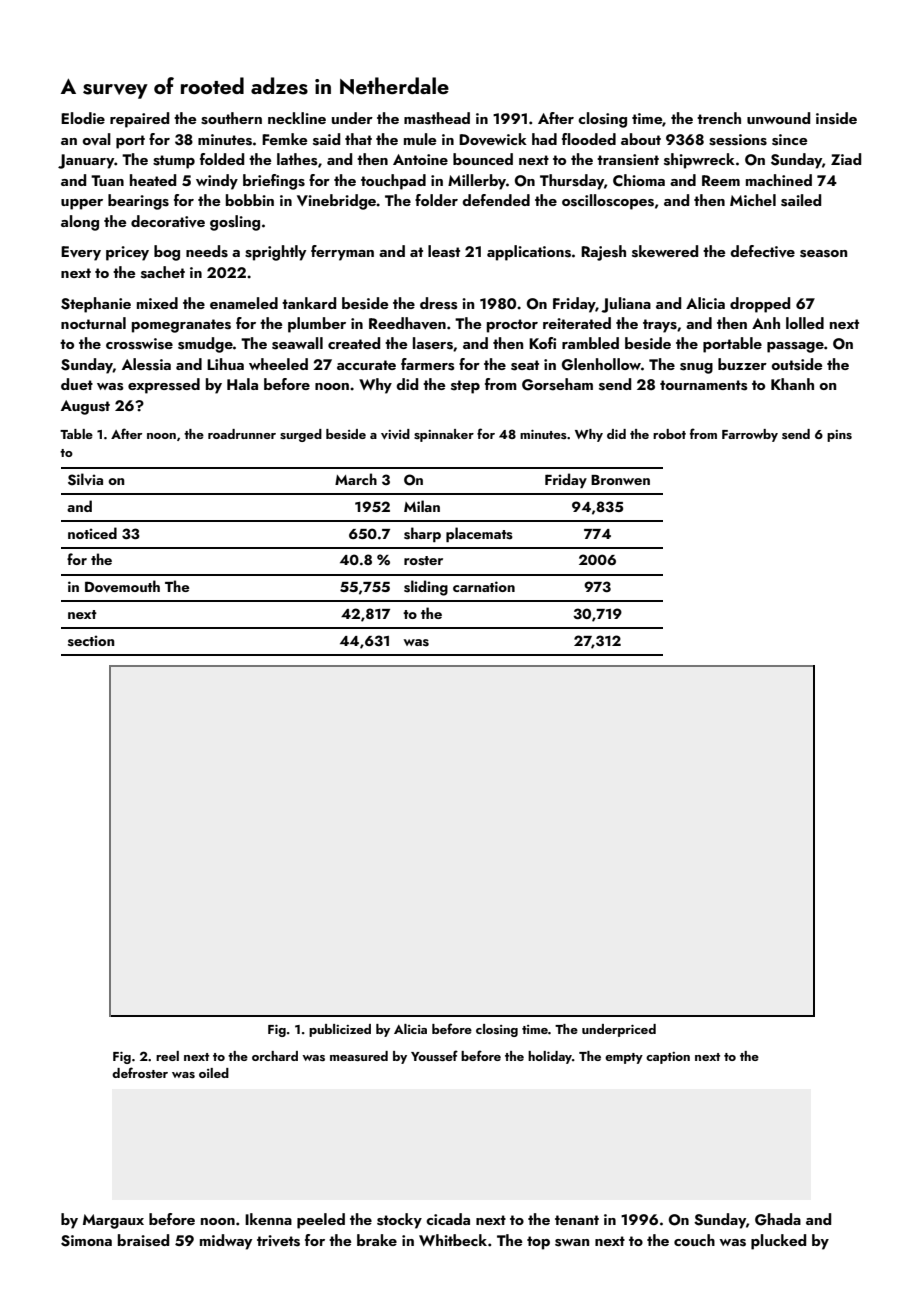  Describe the element at coordinates (589, 139) in the document. I see `flooded` at that location.
